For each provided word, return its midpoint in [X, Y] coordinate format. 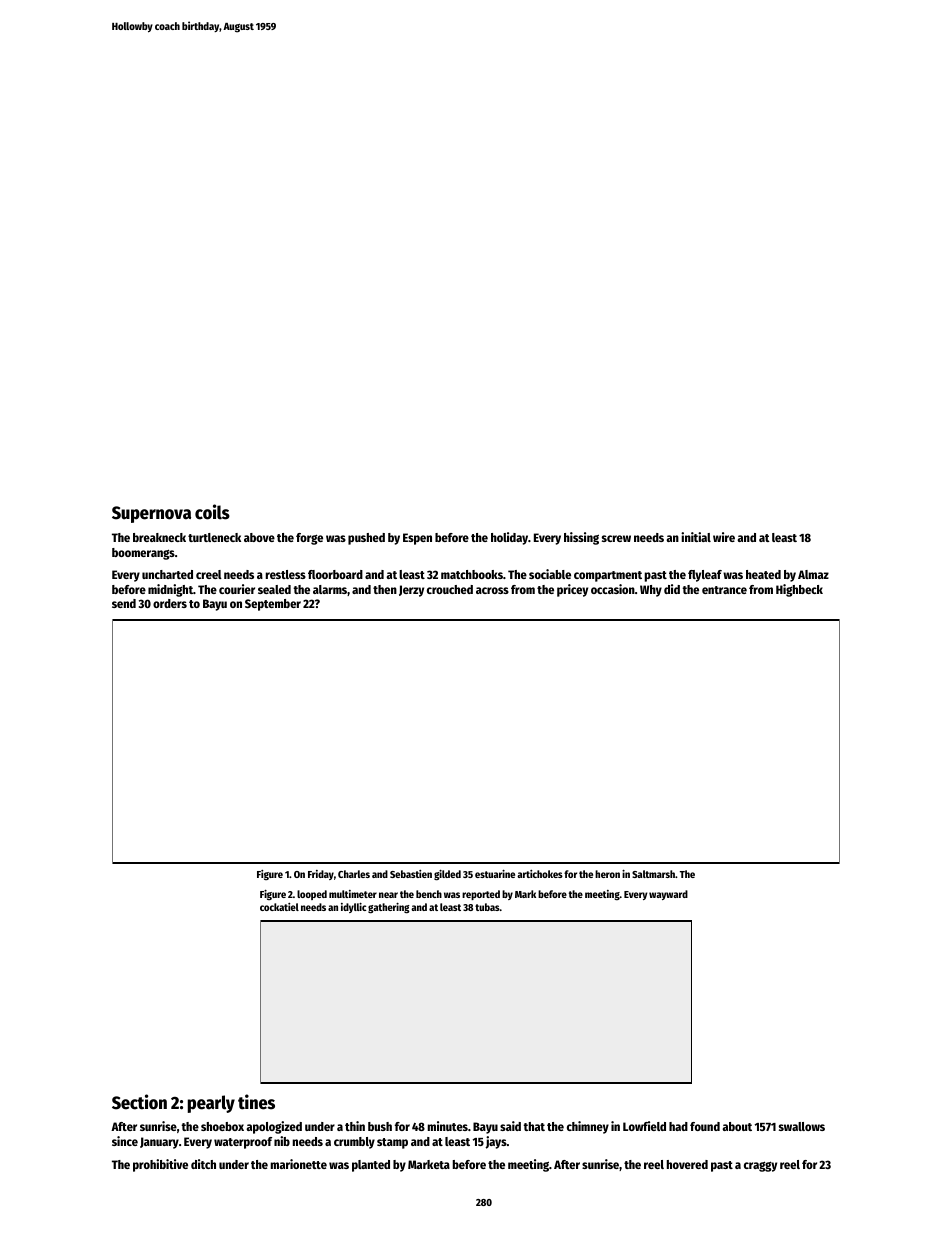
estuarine [495, 874]
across [492, 590]
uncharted [167, 574]
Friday [321, 875]
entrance [724, 590]
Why [651, 591]
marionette [299, 1164]
